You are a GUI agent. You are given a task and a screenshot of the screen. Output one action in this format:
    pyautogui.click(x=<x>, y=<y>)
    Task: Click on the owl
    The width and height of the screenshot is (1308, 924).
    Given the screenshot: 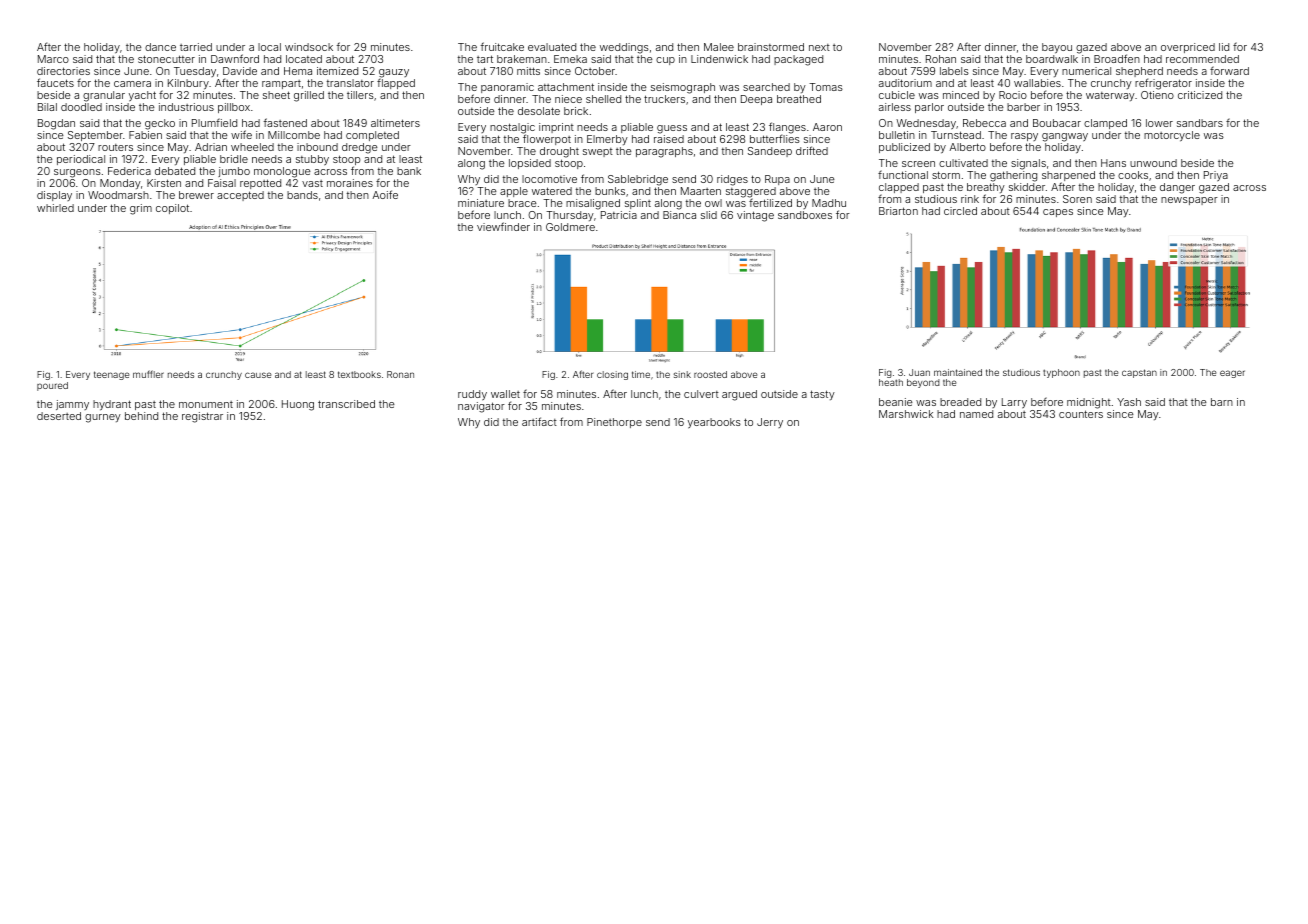 What is the action you would take?
    pyautogui.click(x=713, y=203)
